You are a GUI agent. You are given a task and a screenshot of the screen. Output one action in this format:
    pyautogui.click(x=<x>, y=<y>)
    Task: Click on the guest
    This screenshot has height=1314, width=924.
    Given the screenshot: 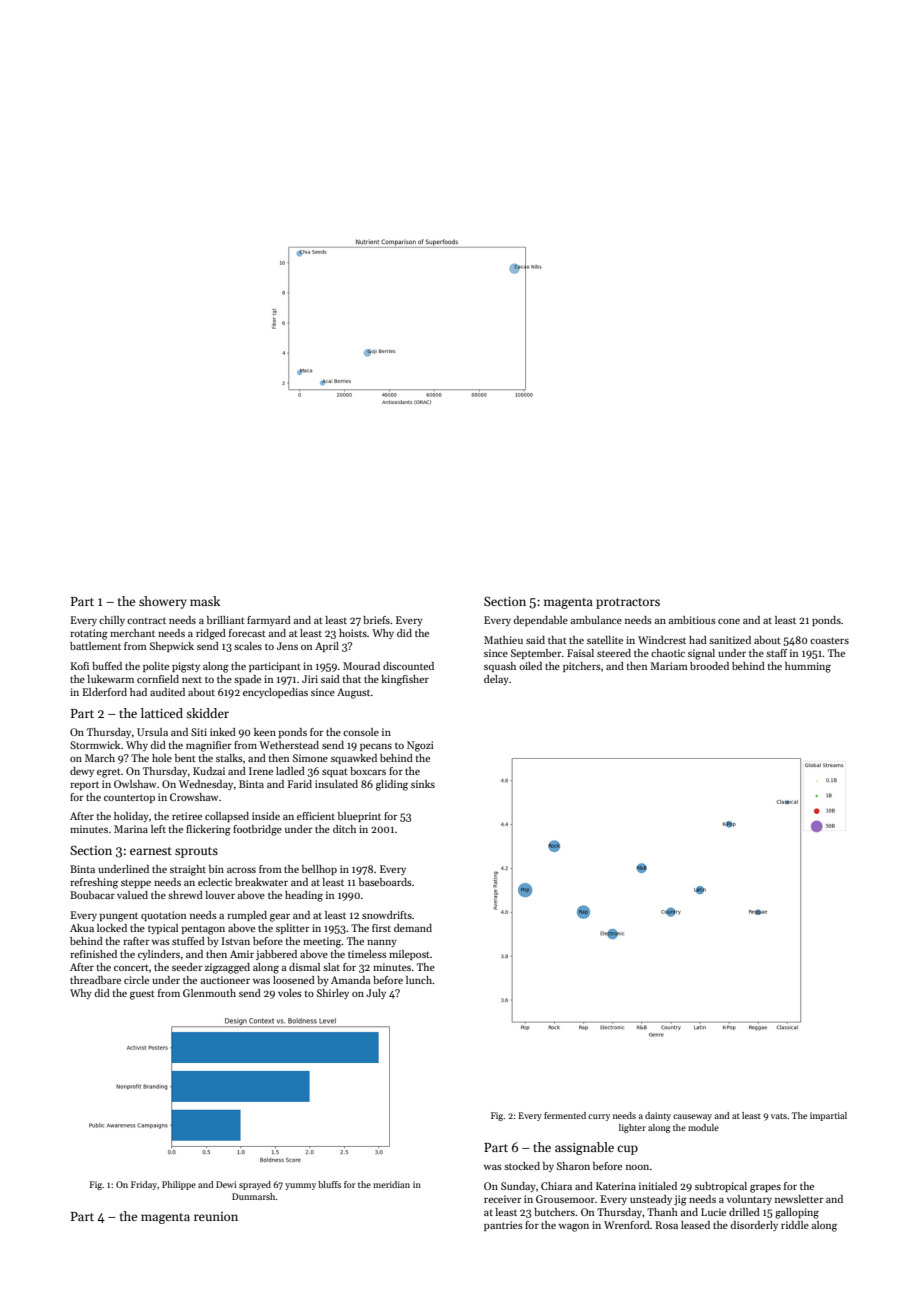 What is the action you would take?
    pyautogui.click(x=142, y=995)
